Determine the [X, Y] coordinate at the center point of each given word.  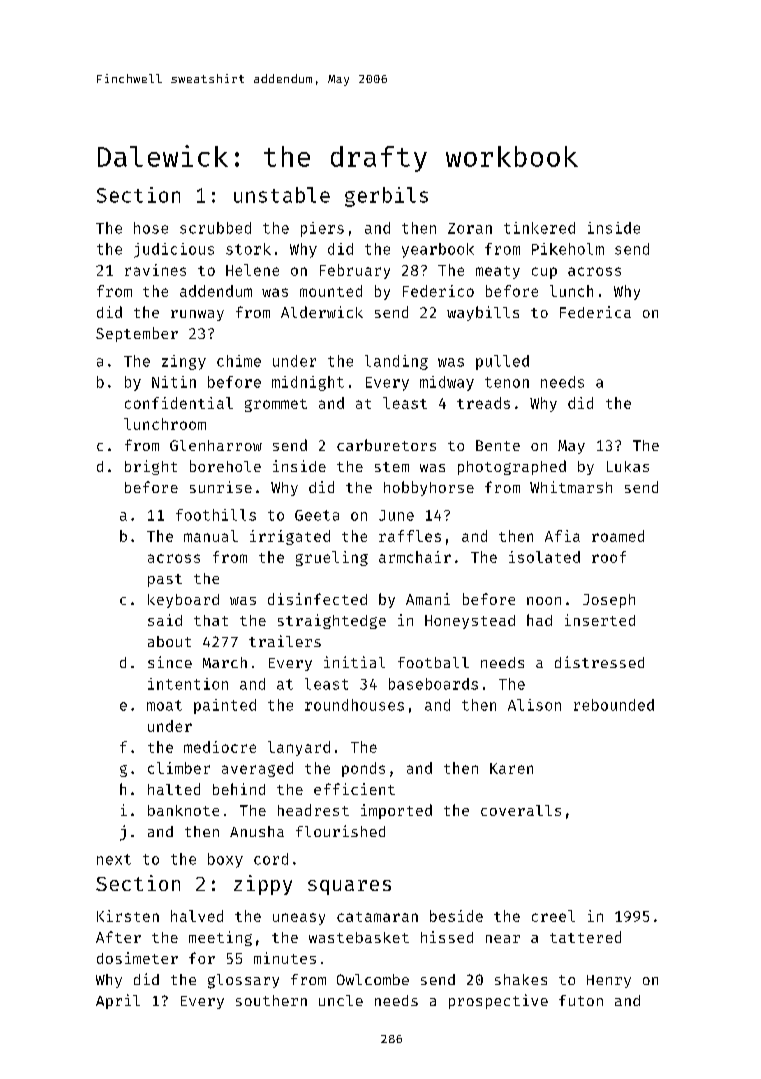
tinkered [539, 228]
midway [447, 383]
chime [239, 361]
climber [179, 768]
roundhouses [354, 705]
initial [354, 662]
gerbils [386, 197]
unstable [282, 195]
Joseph [609, 601]
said [165, 620]
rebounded [614, 705]
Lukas [628, 466]
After [118, 937]
